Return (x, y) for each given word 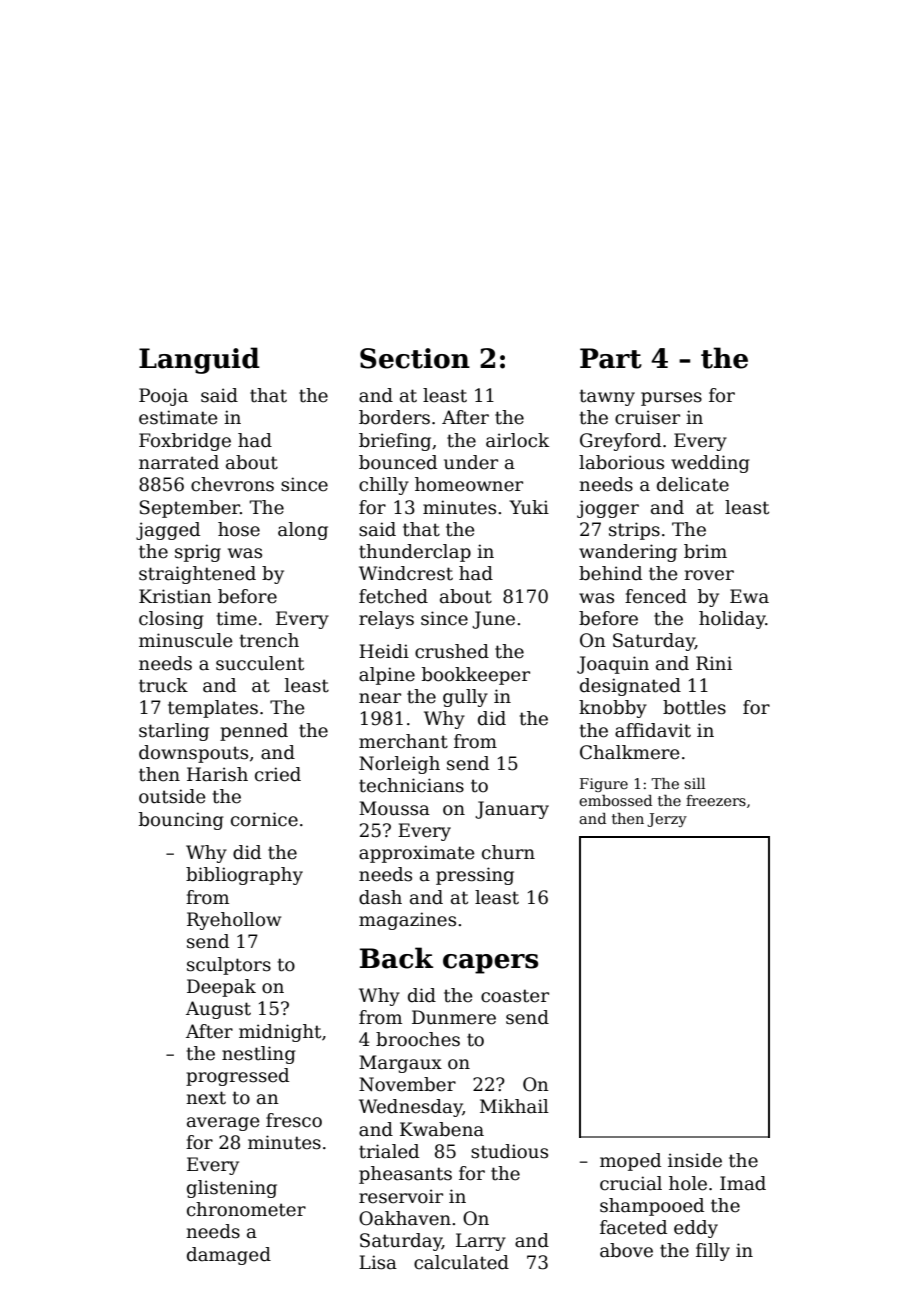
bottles (694, 707)
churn (508, 852)
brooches (418, 1039)
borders (394, 417)
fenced (656, 596)
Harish (217, 774)
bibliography (244, 876)
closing (171, 620)
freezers (716, 800)
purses (671, 399)
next (206, 1098)
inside (695, 1160)
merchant (403, 741)
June (493, 620)
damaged (229, 1256)
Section (415, 358)
